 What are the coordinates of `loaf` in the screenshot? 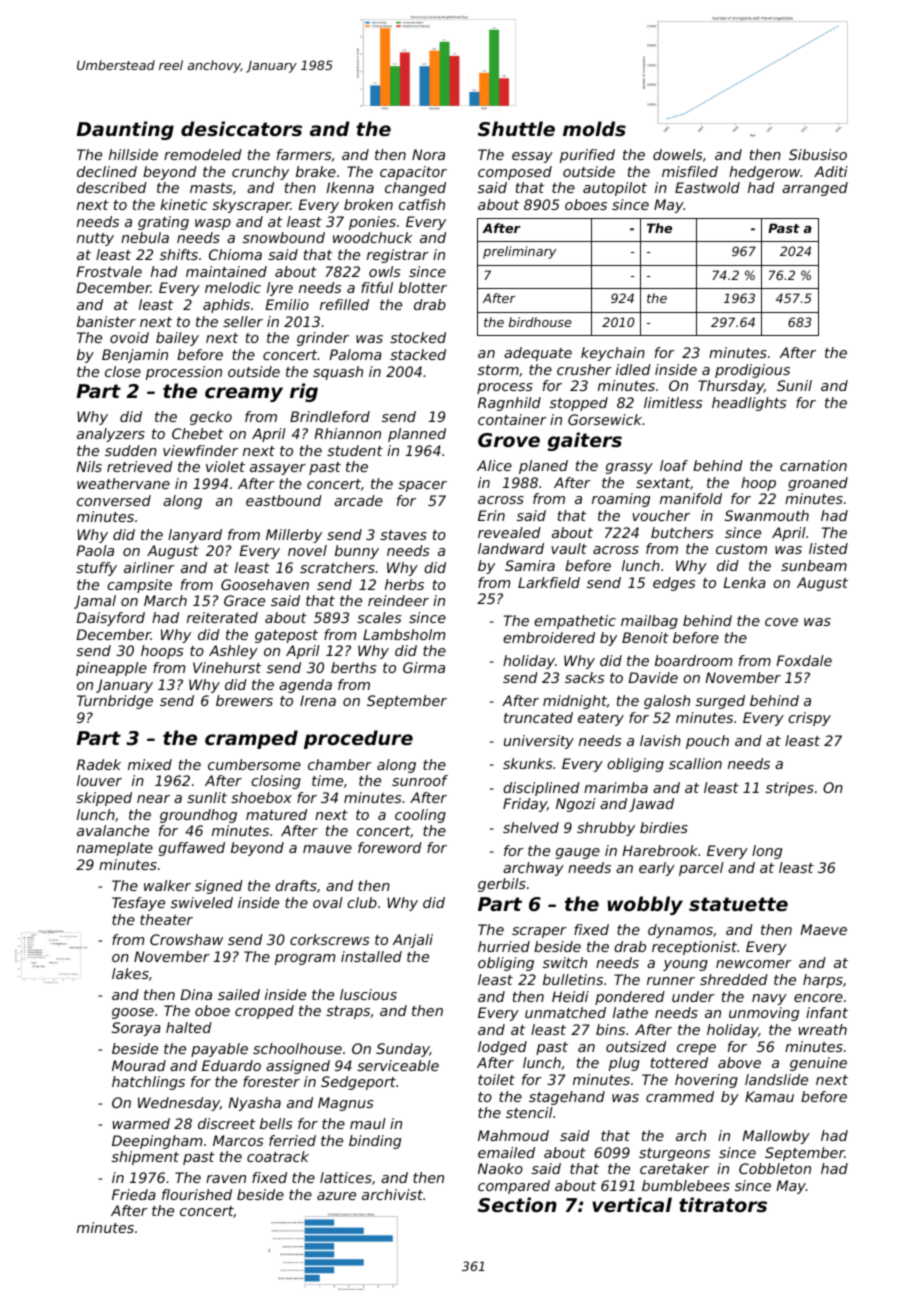 It's located at (674, 465).
